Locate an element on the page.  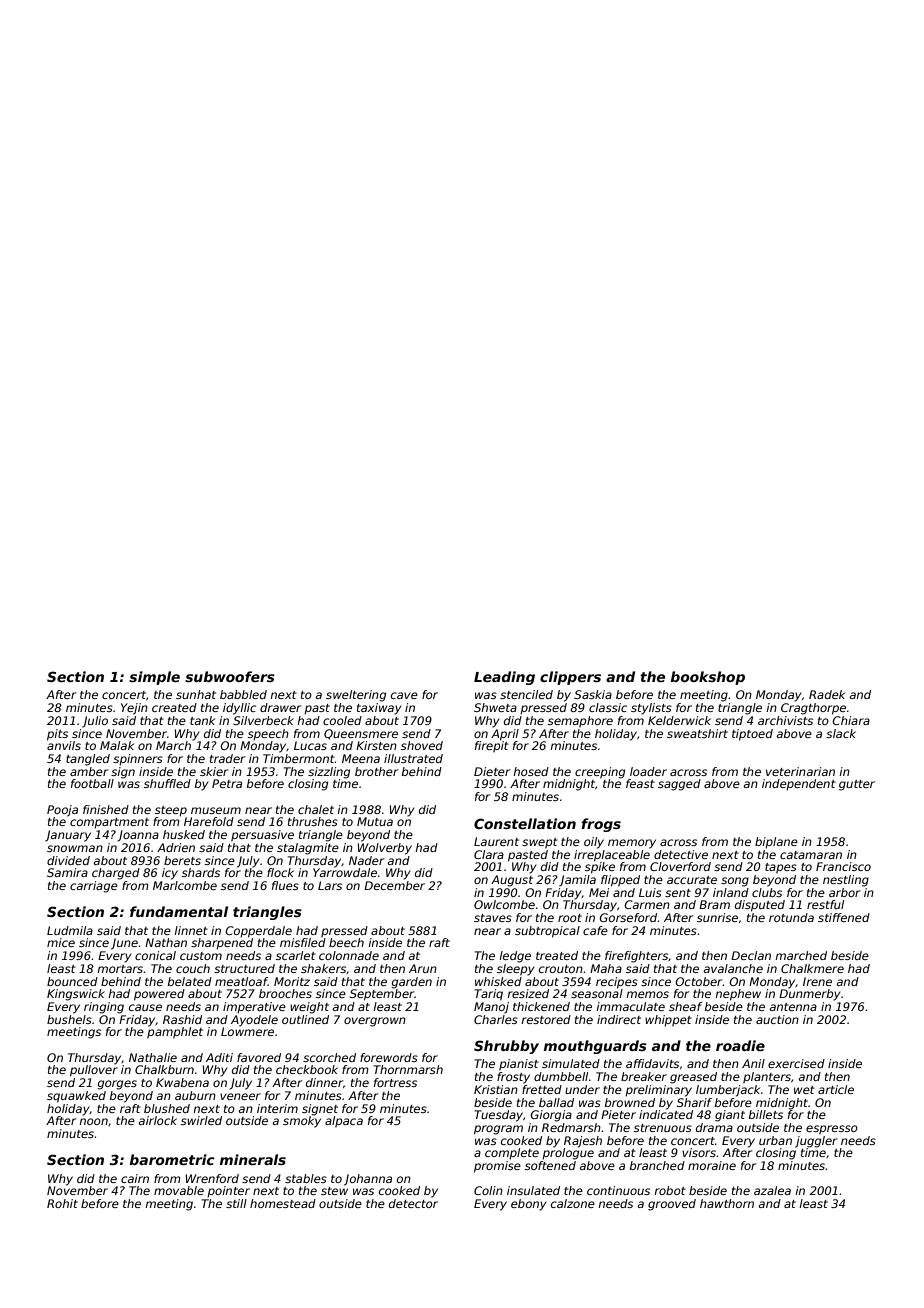
still is located at coordinates (236, 1203).
